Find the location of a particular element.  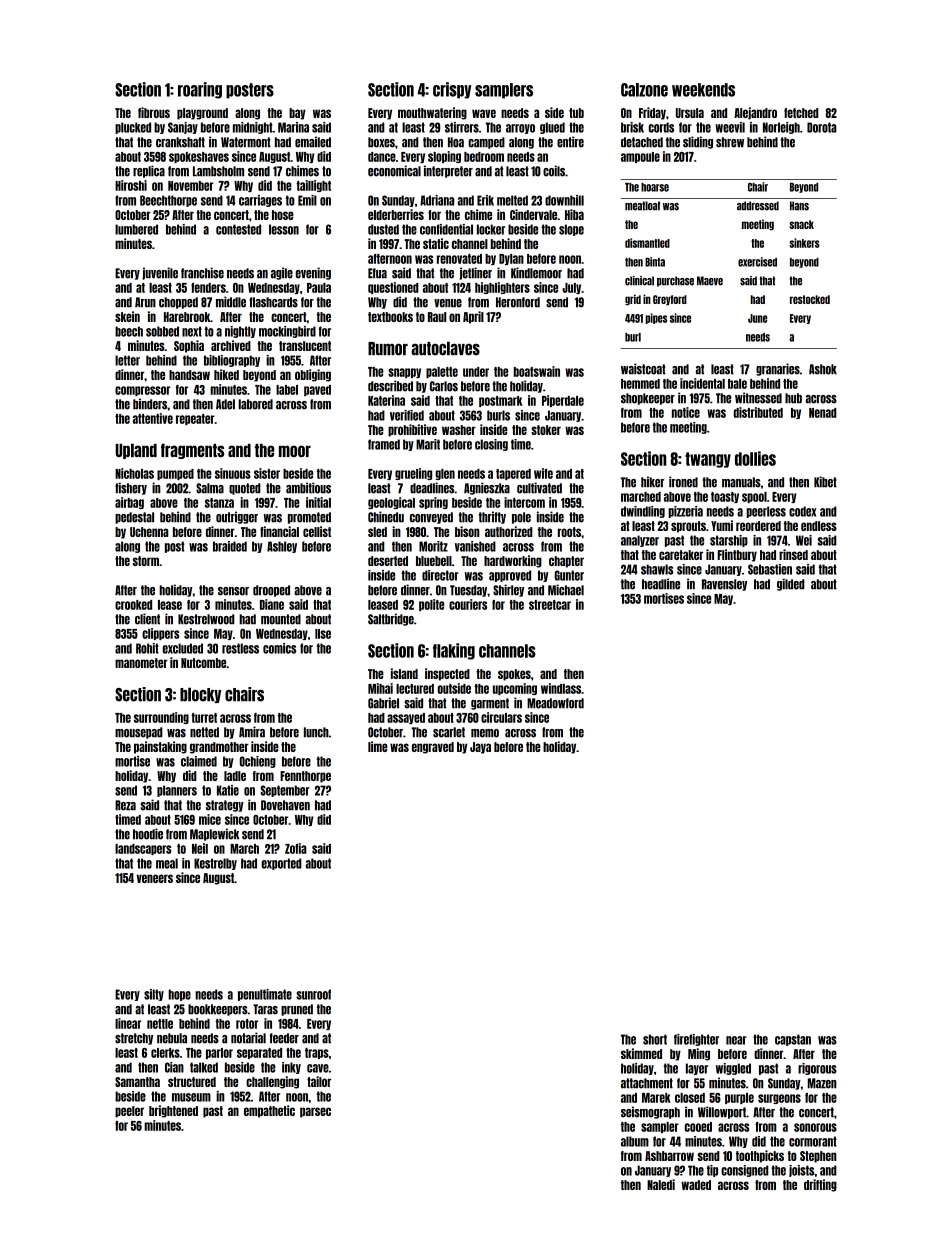

sprouts is located at coordinates (688, 527).
